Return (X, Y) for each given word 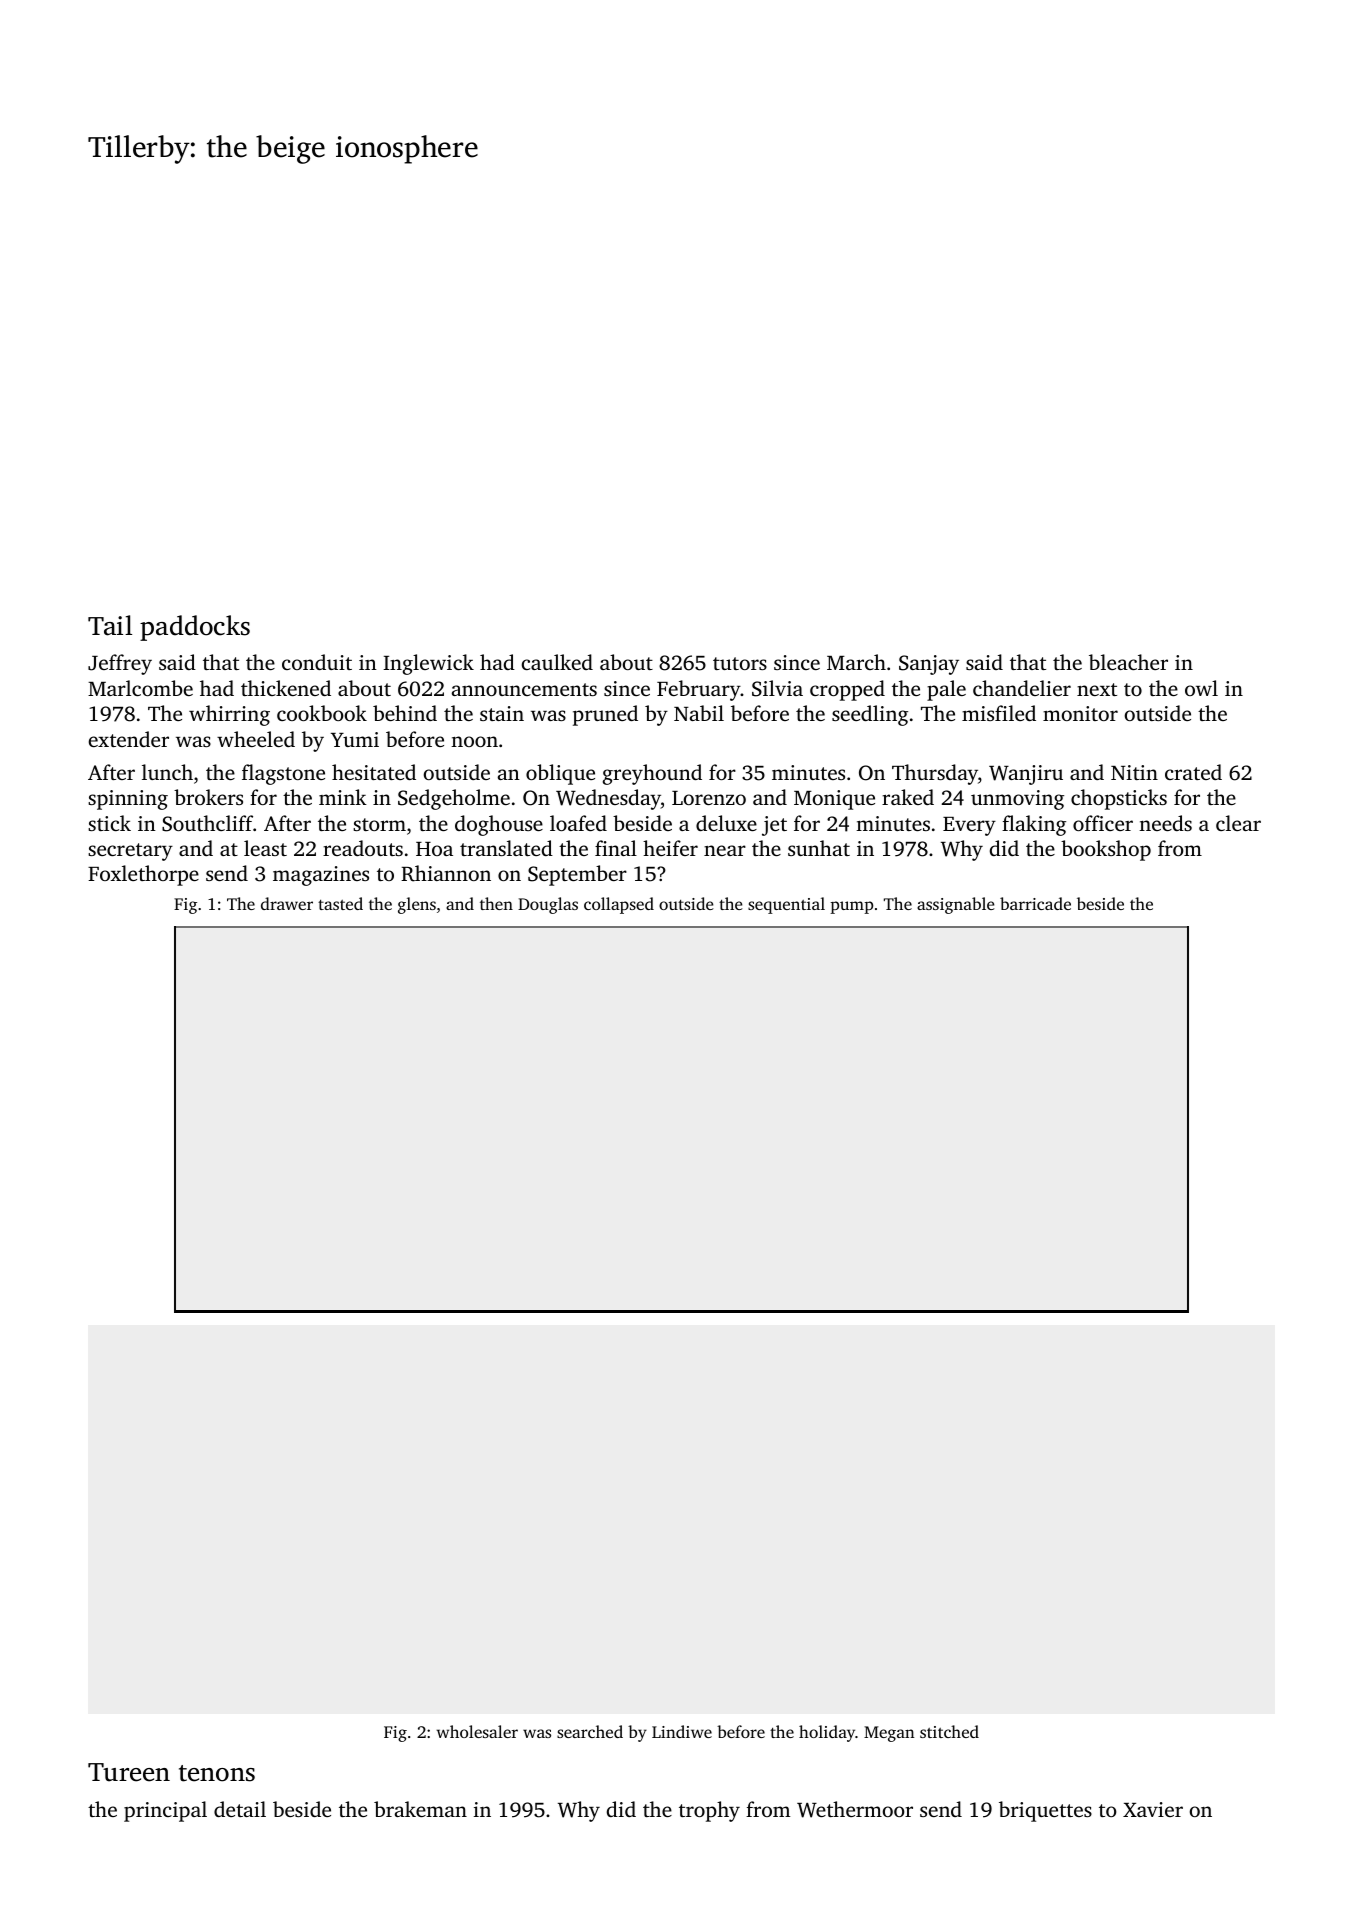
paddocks (195, 628)
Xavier (1153, 1809)
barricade (1035, 903)
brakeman (420, 1809)
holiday (827, 1733)
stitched (949, 1731)
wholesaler (477, 1731)
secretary (130, 852)
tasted (340, 903)
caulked (557, 662)
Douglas (548, 905)
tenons (217, 1773)
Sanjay (929, 665)
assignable (956, 905)
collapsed (619, 905)
